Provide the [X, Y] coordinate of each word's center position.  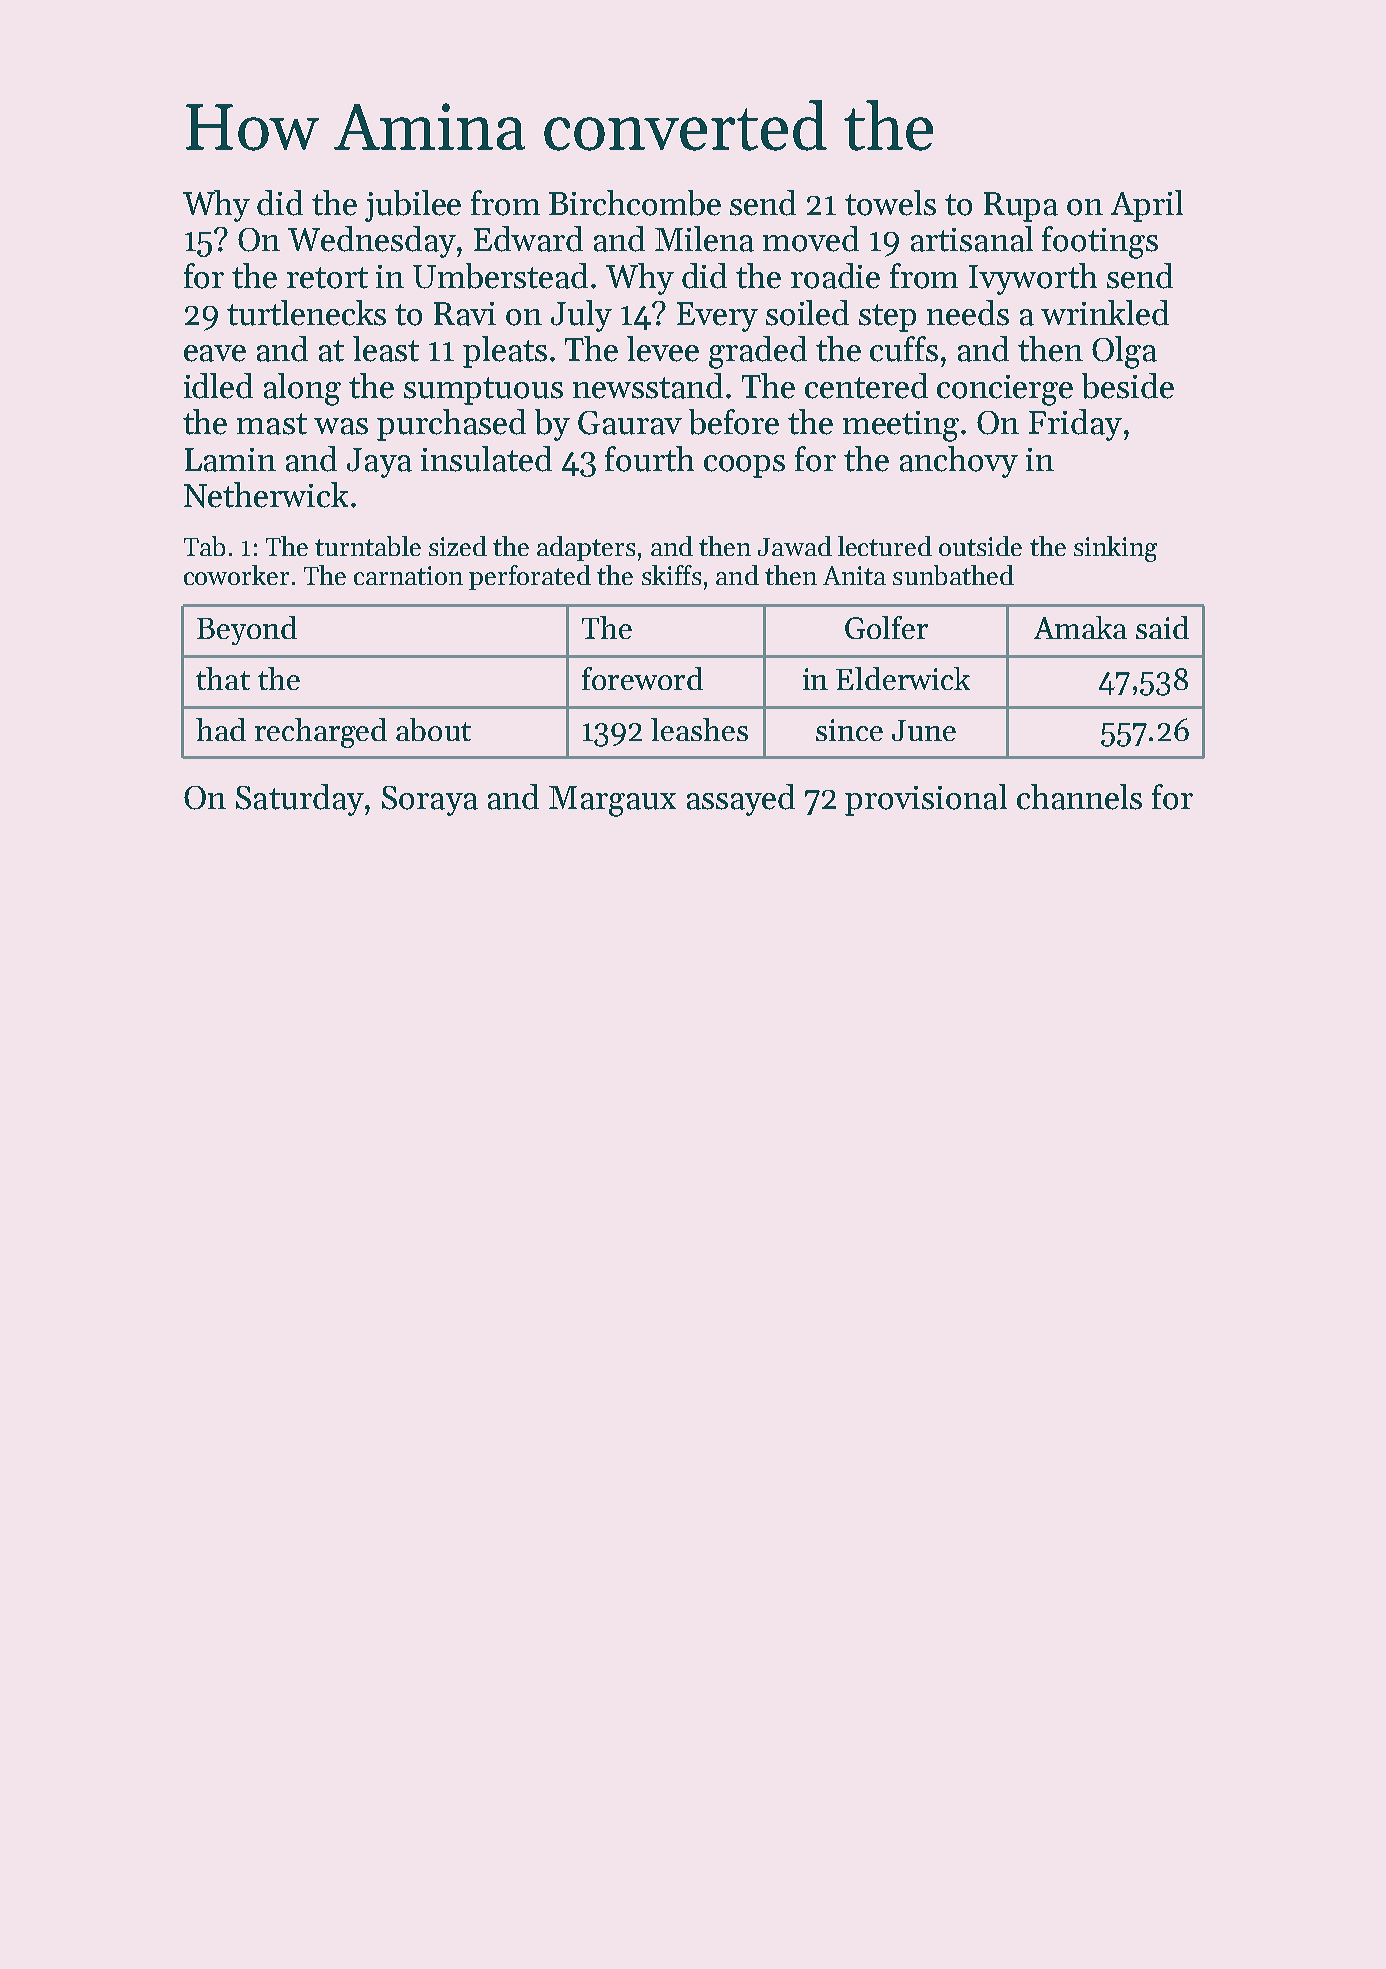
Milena [704, 239]
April [1147, 206]
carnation [408, 575]
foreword [642, 678]
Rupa [1021, 207]
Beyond [247, 630]
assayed [741, 800]
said [1162, 627]
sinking [1115, 549]
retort [327, 278]
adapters [586, 548]
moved [811, 239]
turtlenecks [306, 313]
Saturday [300, 800]
